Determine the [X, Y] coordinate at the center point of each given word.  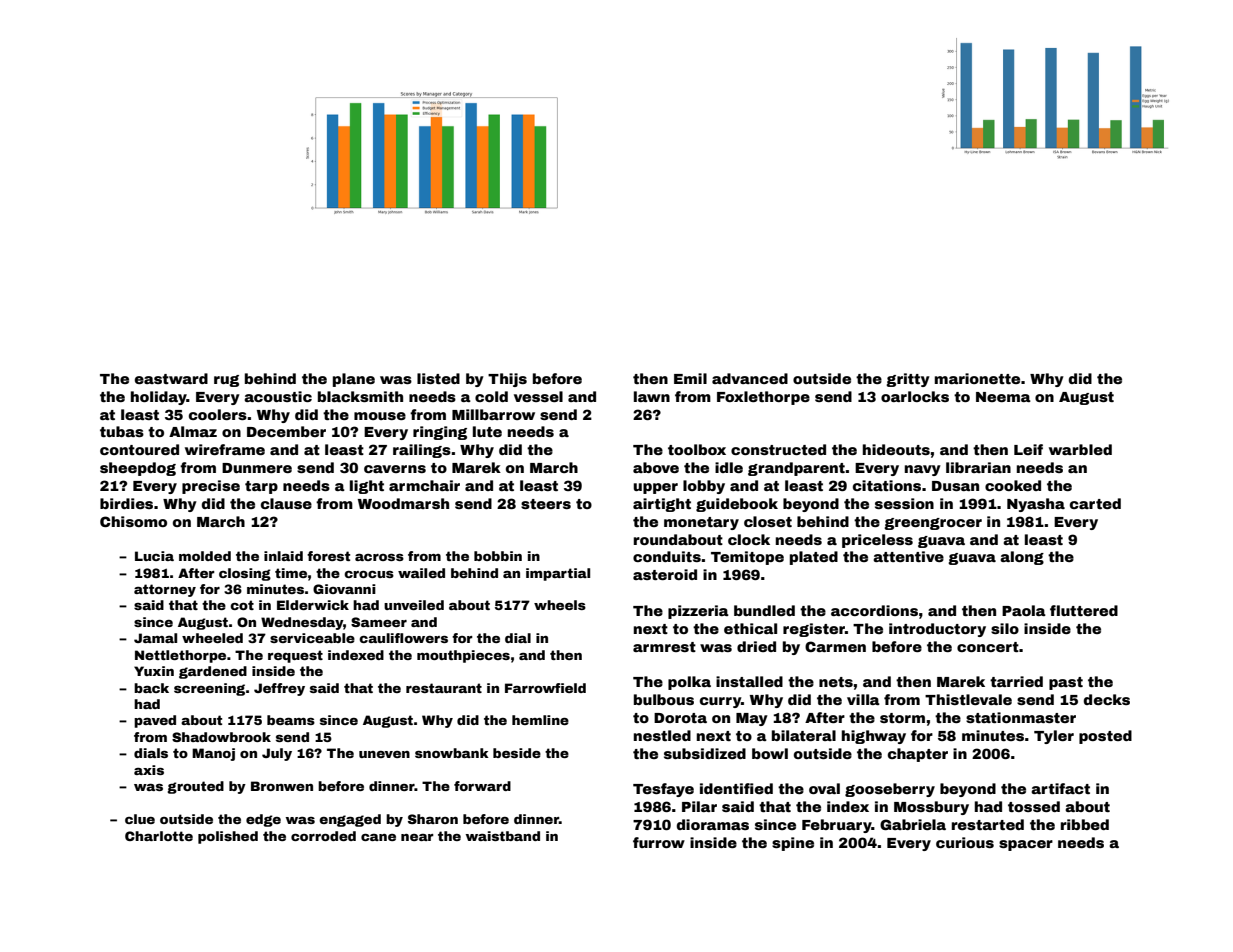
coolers [218, 414]
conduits [667, 556]
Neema [1003, 397]
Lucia [154, 556]
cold [491, 396]
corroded [323, 836]
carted [1095, 503]
